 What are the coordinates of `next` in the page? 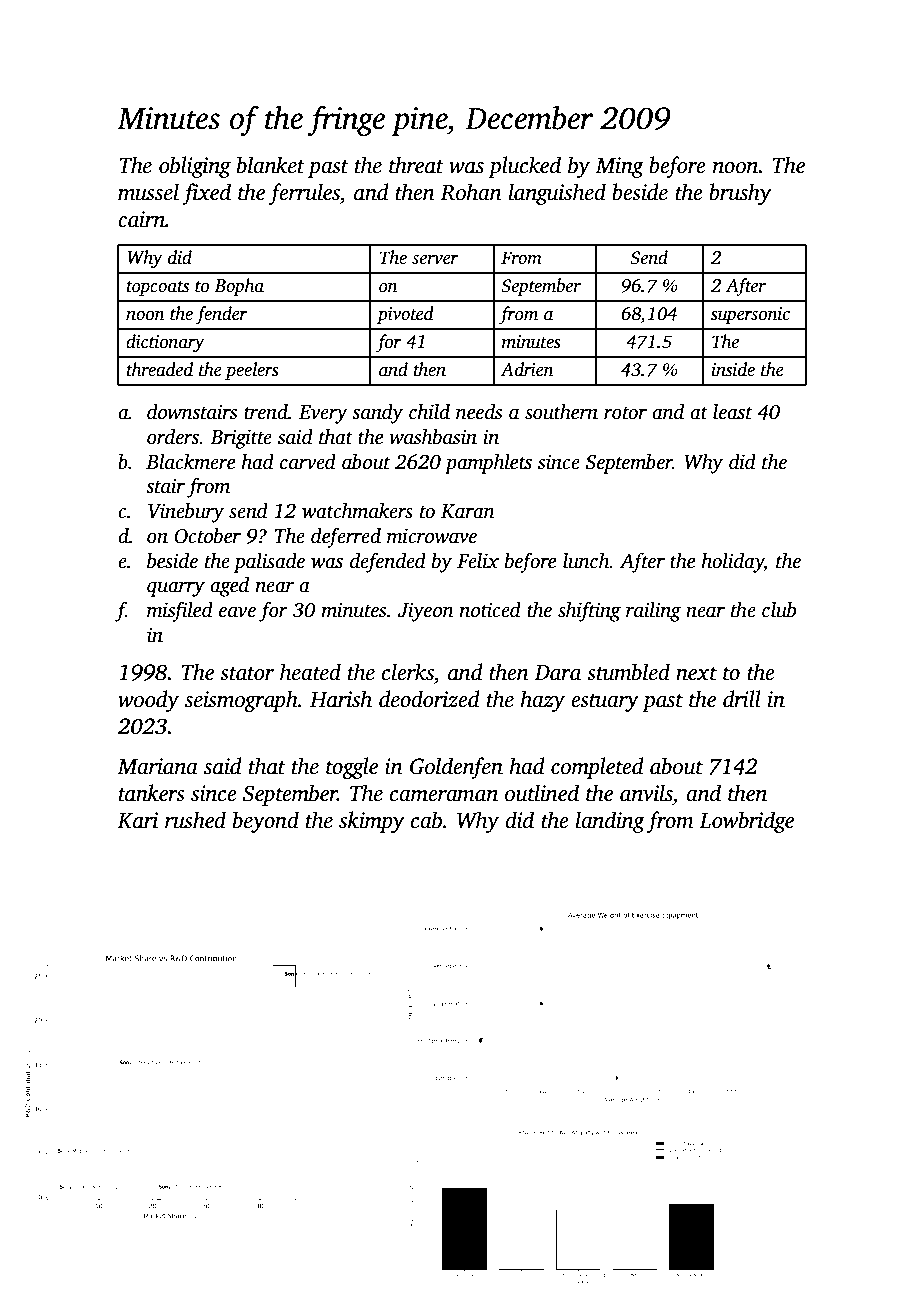 It's located at (696, 674).
